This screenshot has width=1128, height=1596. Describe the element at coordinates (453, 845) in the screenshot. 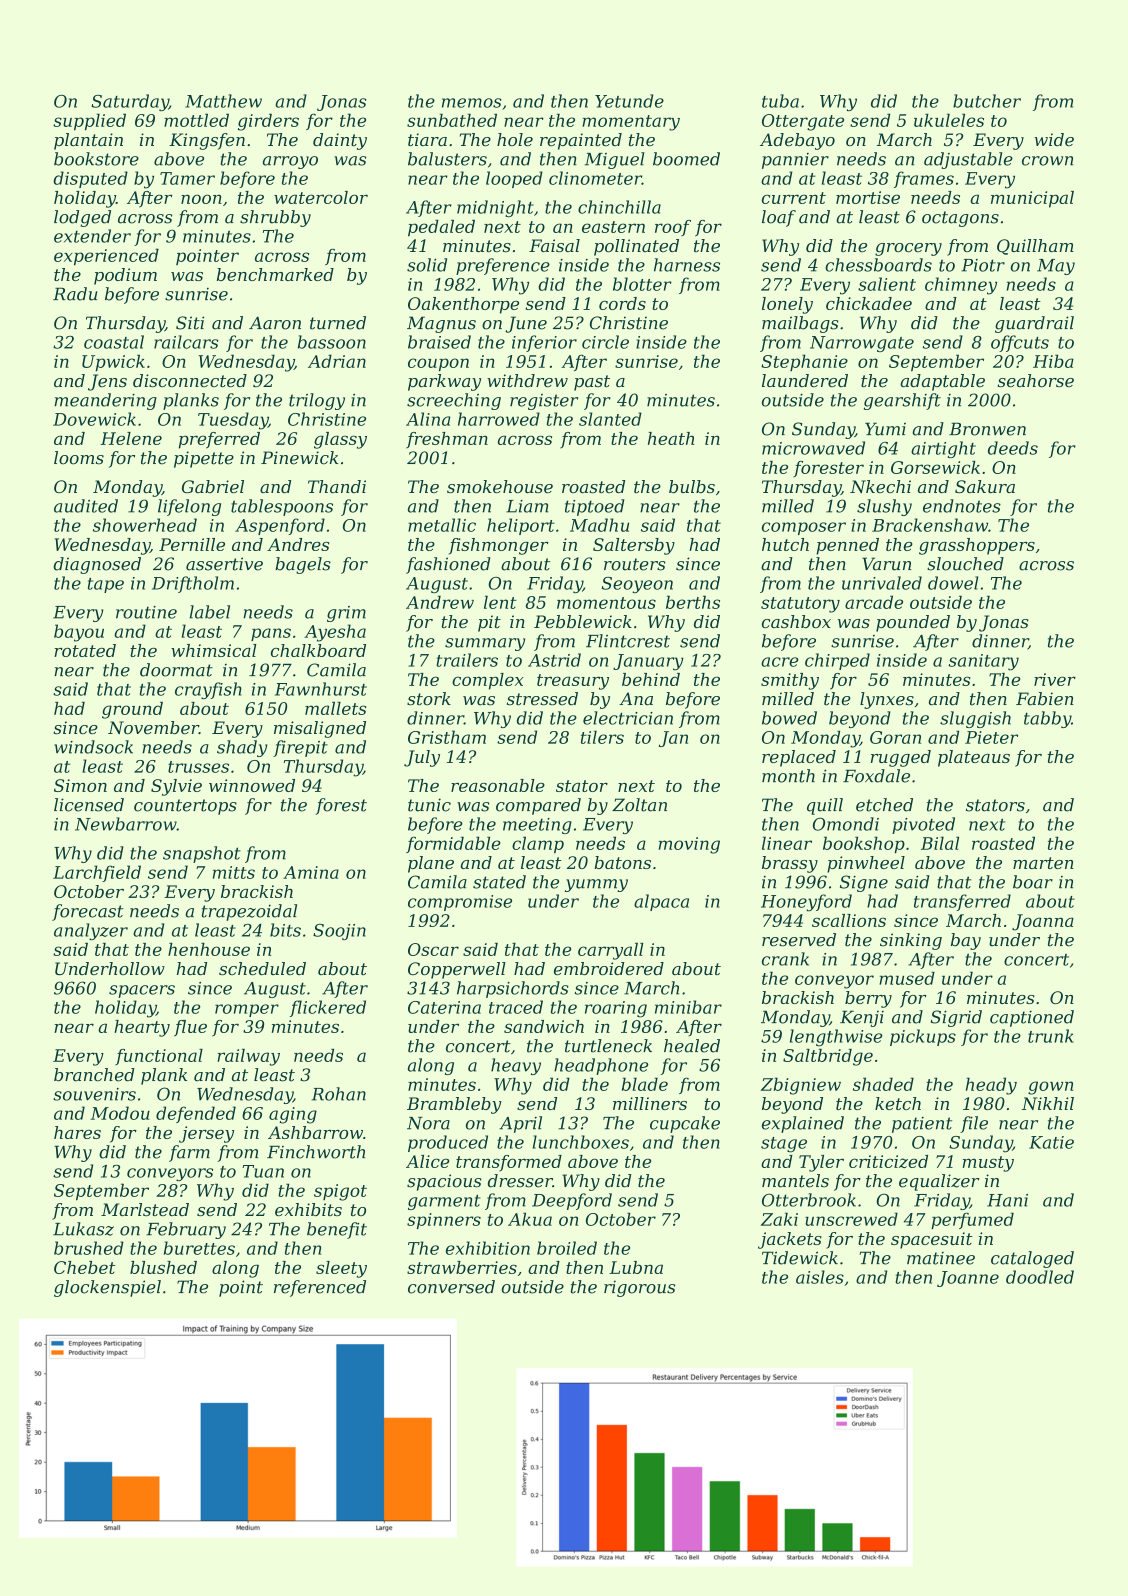

I see `formidable` at that location.
